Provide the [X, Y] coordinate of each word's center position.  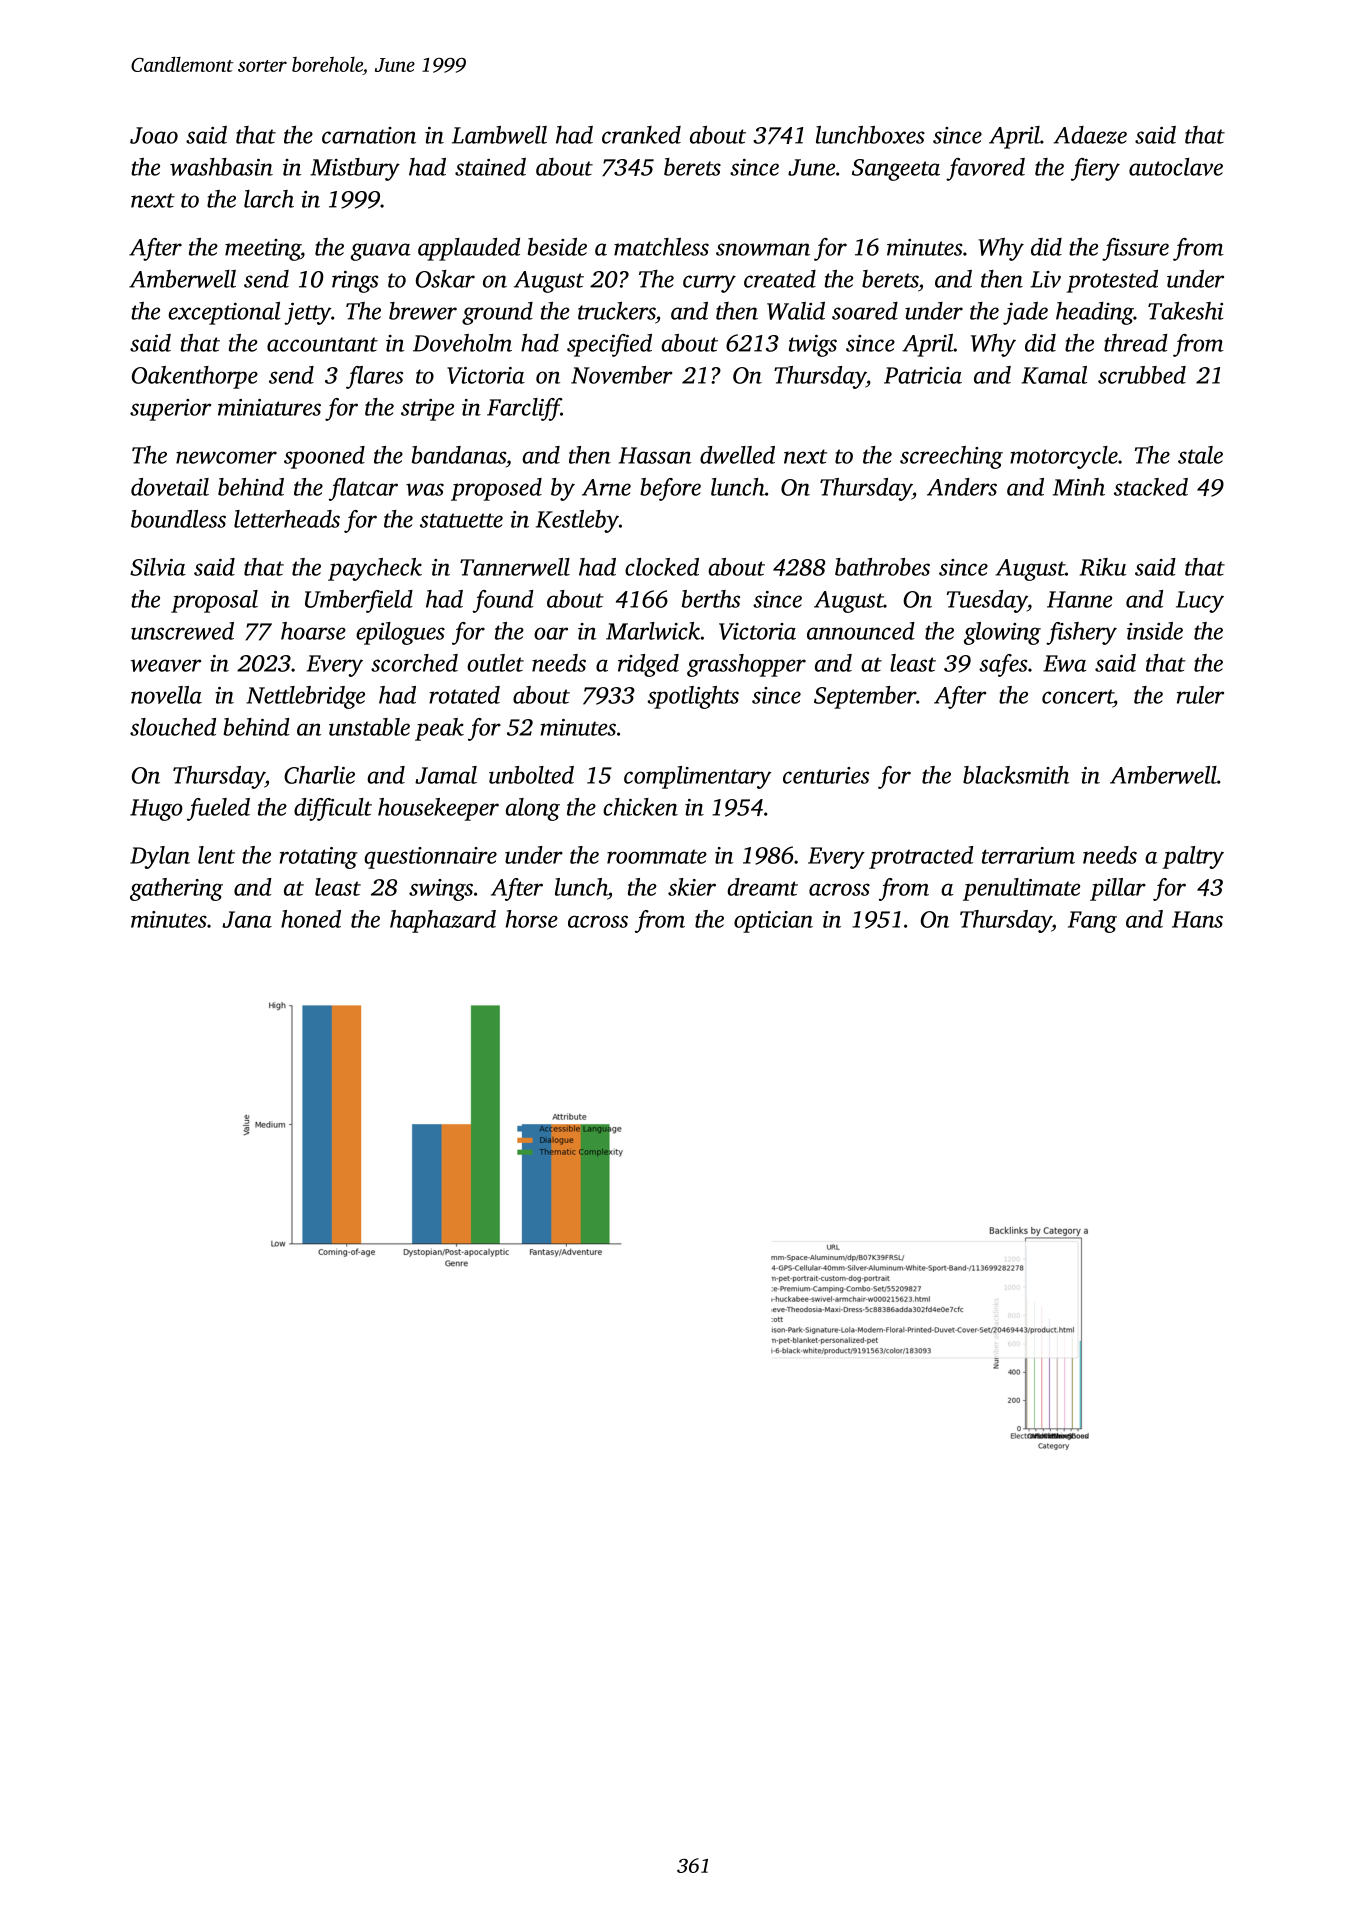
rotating [319, 858]
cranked [641, 135]
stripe [427, 410]
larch [269, 199]
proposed [496, 489]
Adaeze [1090, 135]
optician [773, 922]
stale [1200, 455]
